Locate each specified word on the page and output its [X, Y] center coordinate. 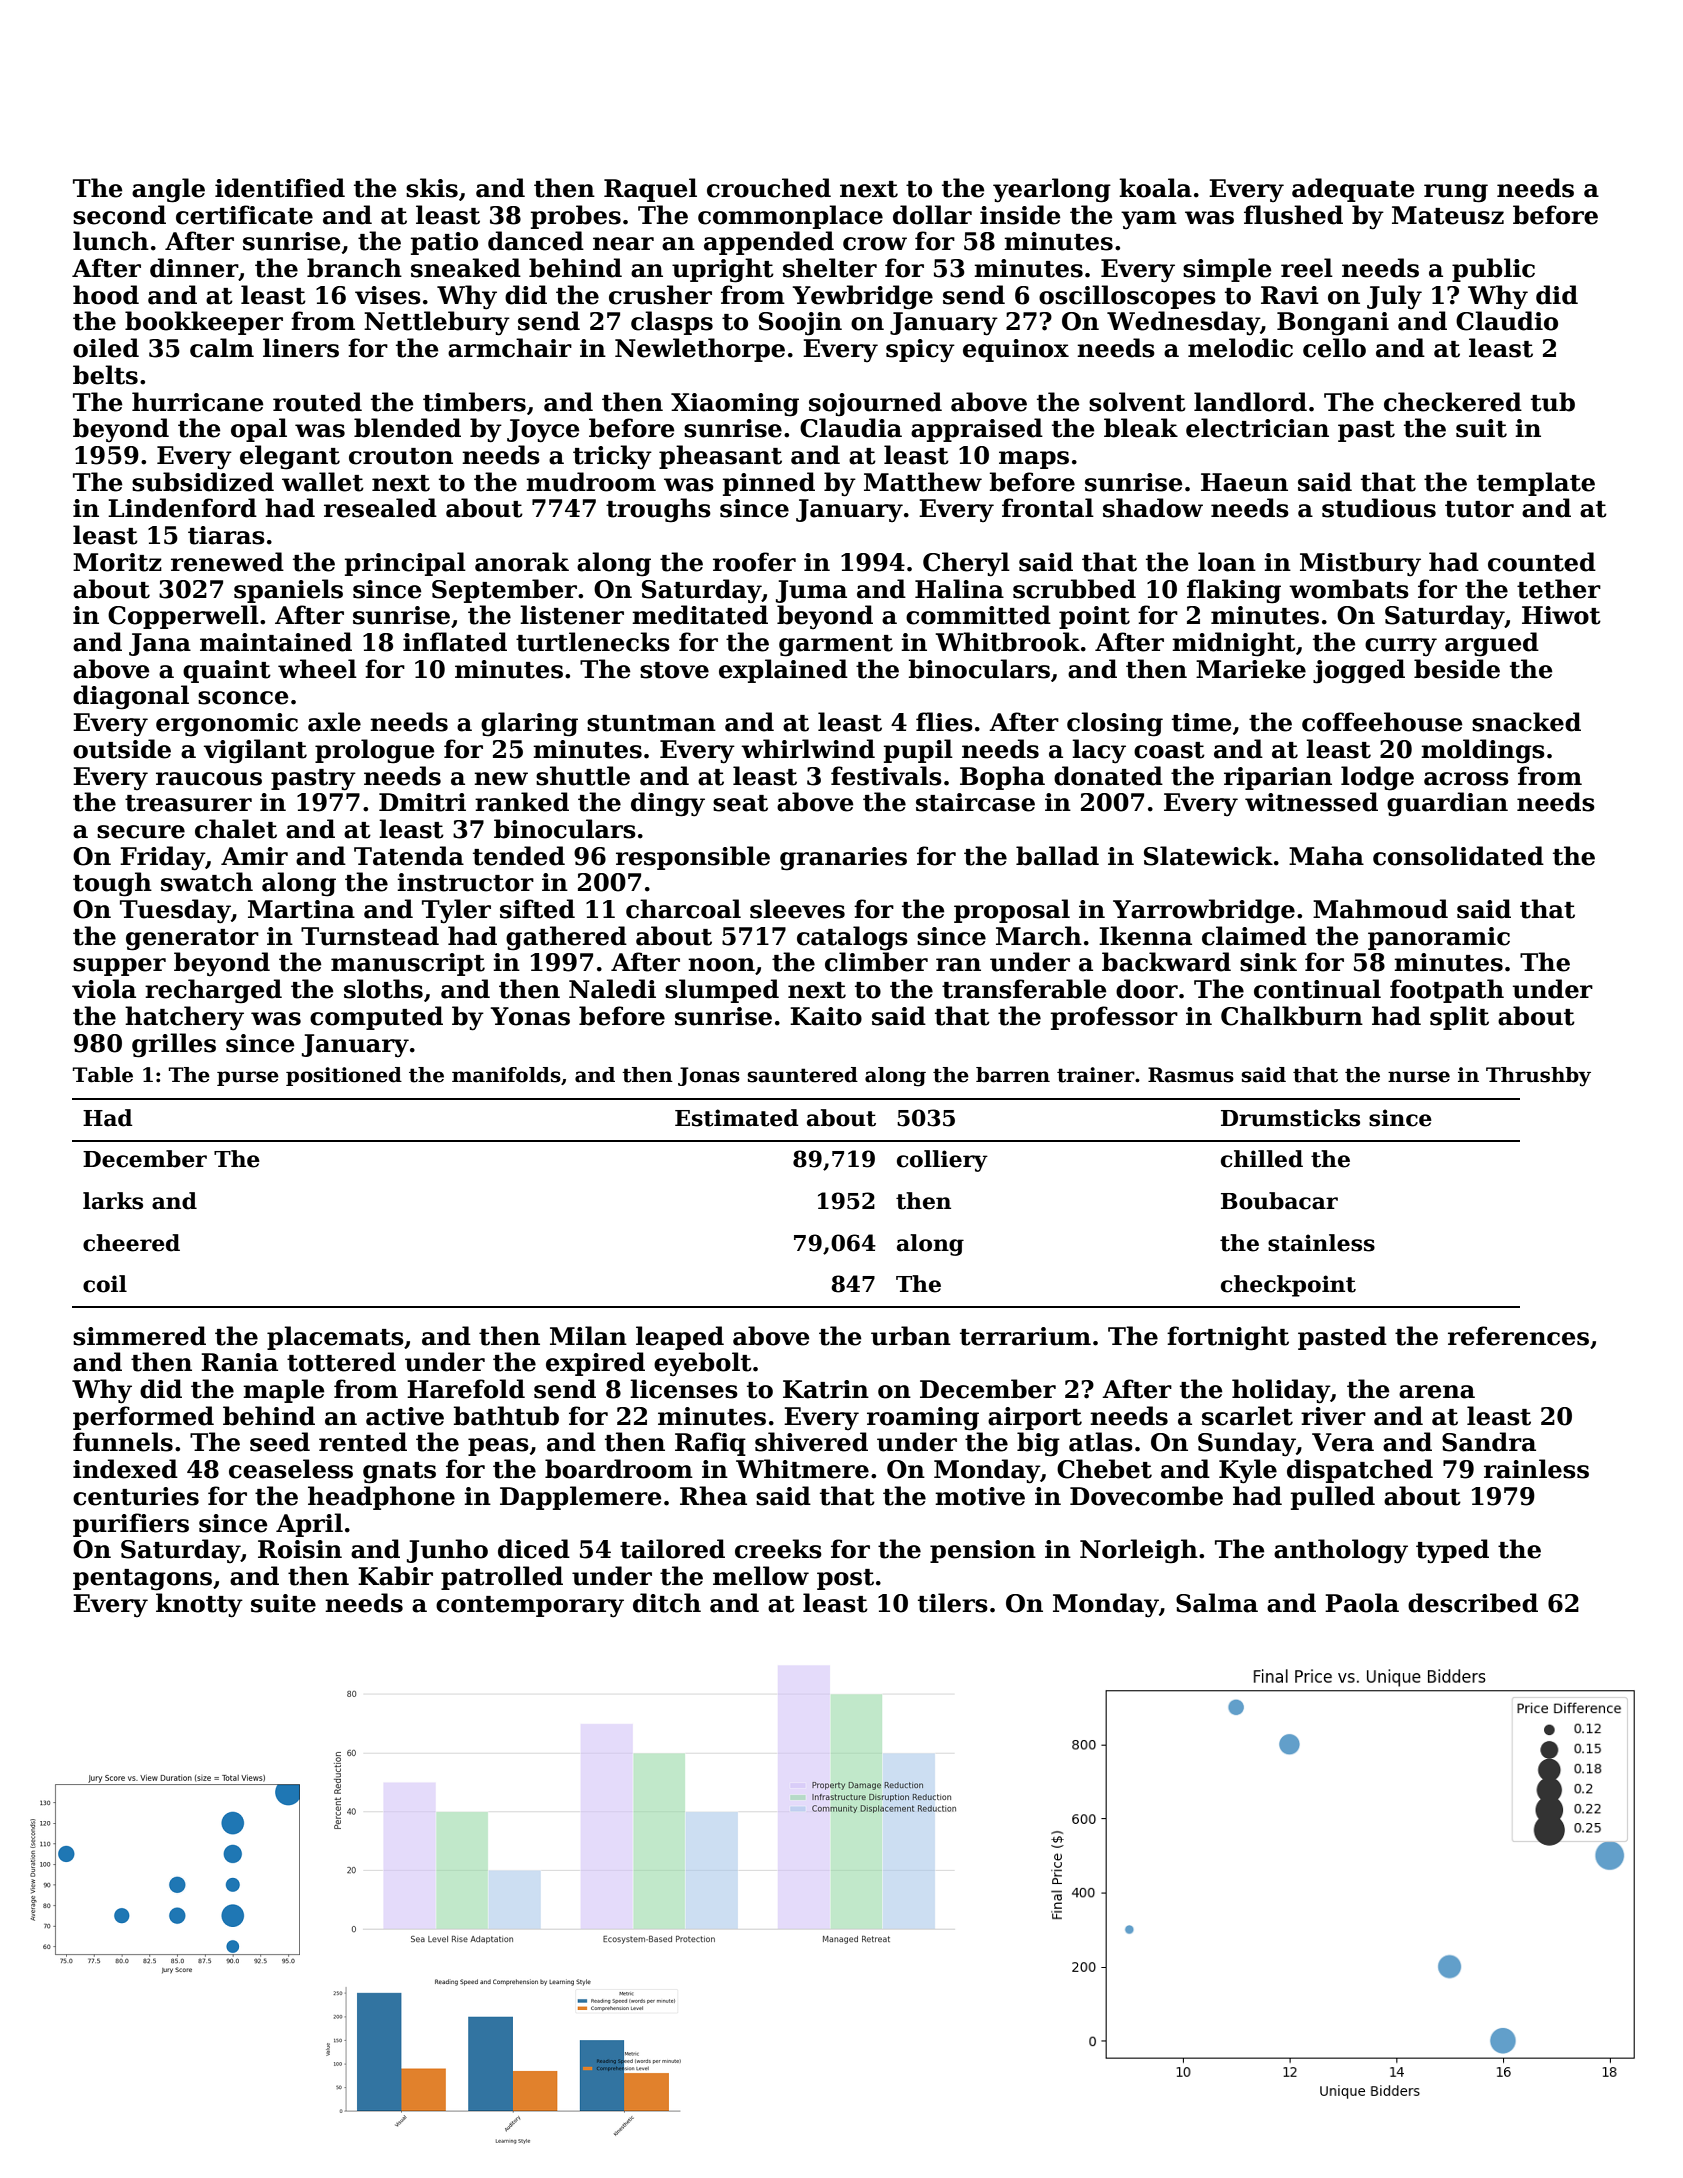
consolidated [1458, 856]
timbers [474, 402]
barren [1013, 1075]
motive [980, 1496]
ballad [1057, 856]
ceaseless [291, 1469]
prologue [375, 751]
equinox [1016, 350]
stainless [1321, 1243]
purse [248, 1078]
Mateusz [1448, 215]
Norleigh [1139, 1551]
